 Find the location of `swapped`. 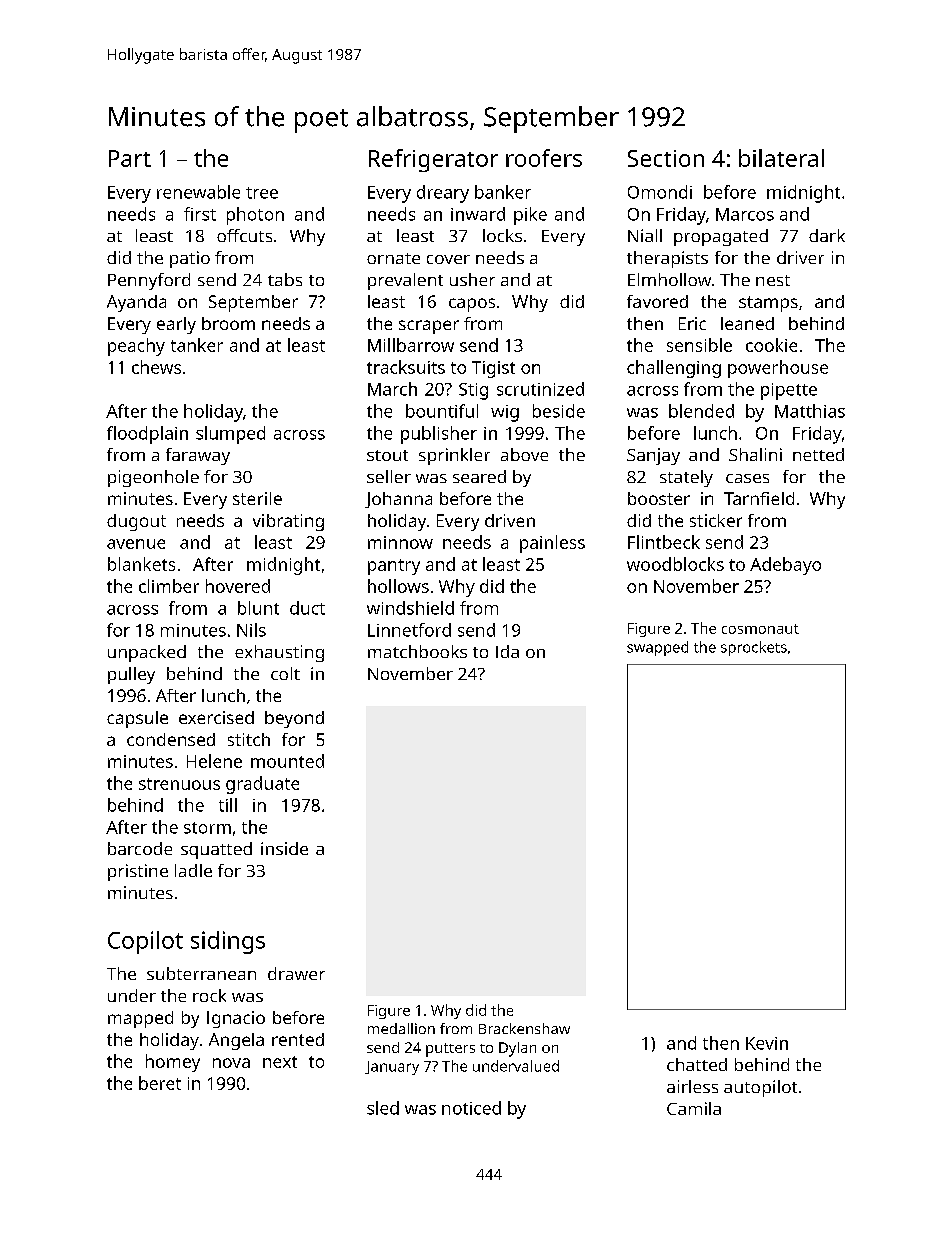

swapped is located at coordinates (657, 648).
